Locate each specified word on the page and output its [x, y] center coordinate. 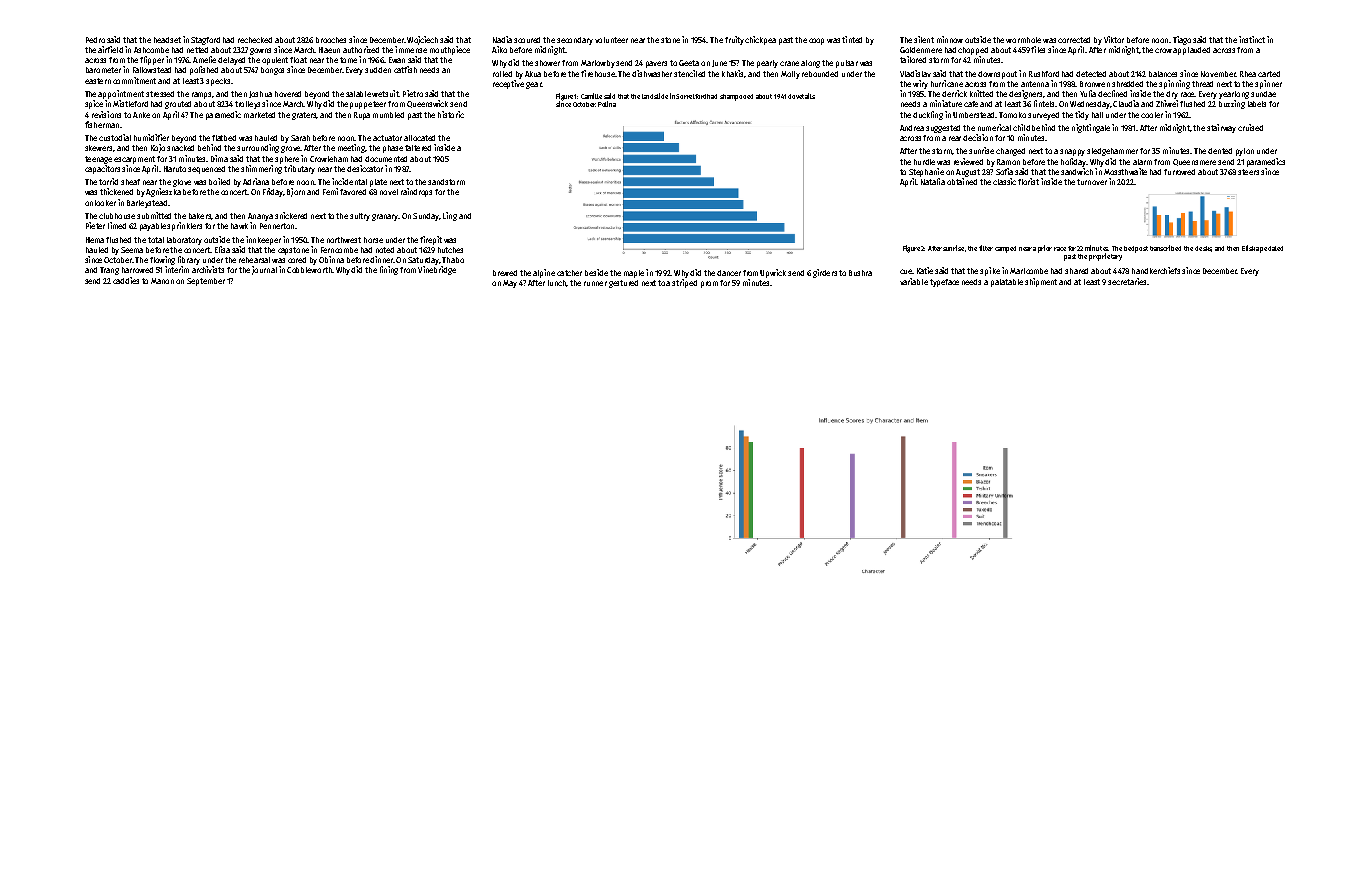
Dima [219, 158]
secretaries [1127, 281]
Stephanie [926, 172]
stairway [1221, 128]
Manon [162, 281]
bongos [272, 71]
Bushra [860, 273]
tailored [913, 59]
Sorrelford [691, 96]
